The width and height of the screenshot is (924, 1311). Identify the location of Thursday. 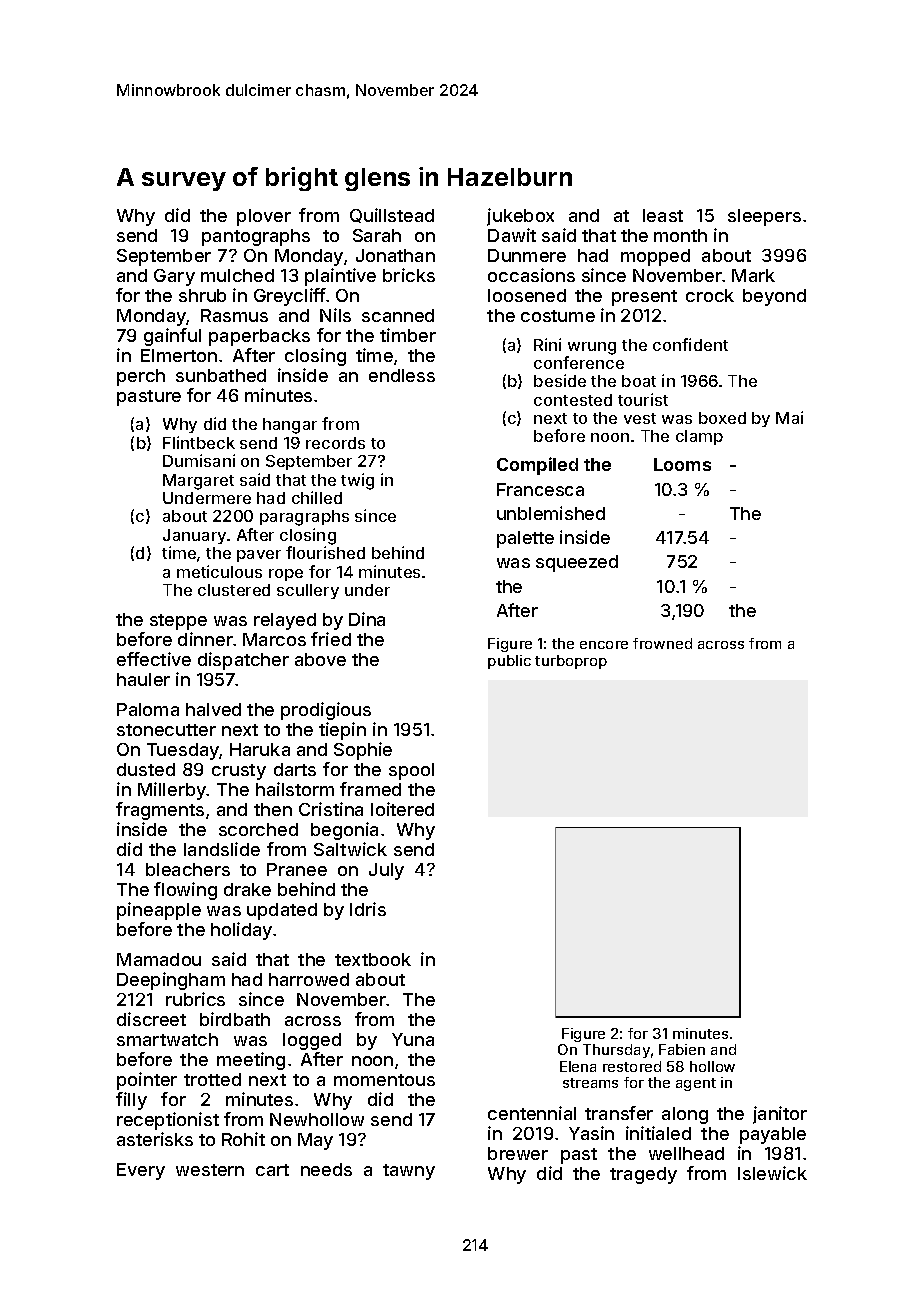
(616, 1051).
